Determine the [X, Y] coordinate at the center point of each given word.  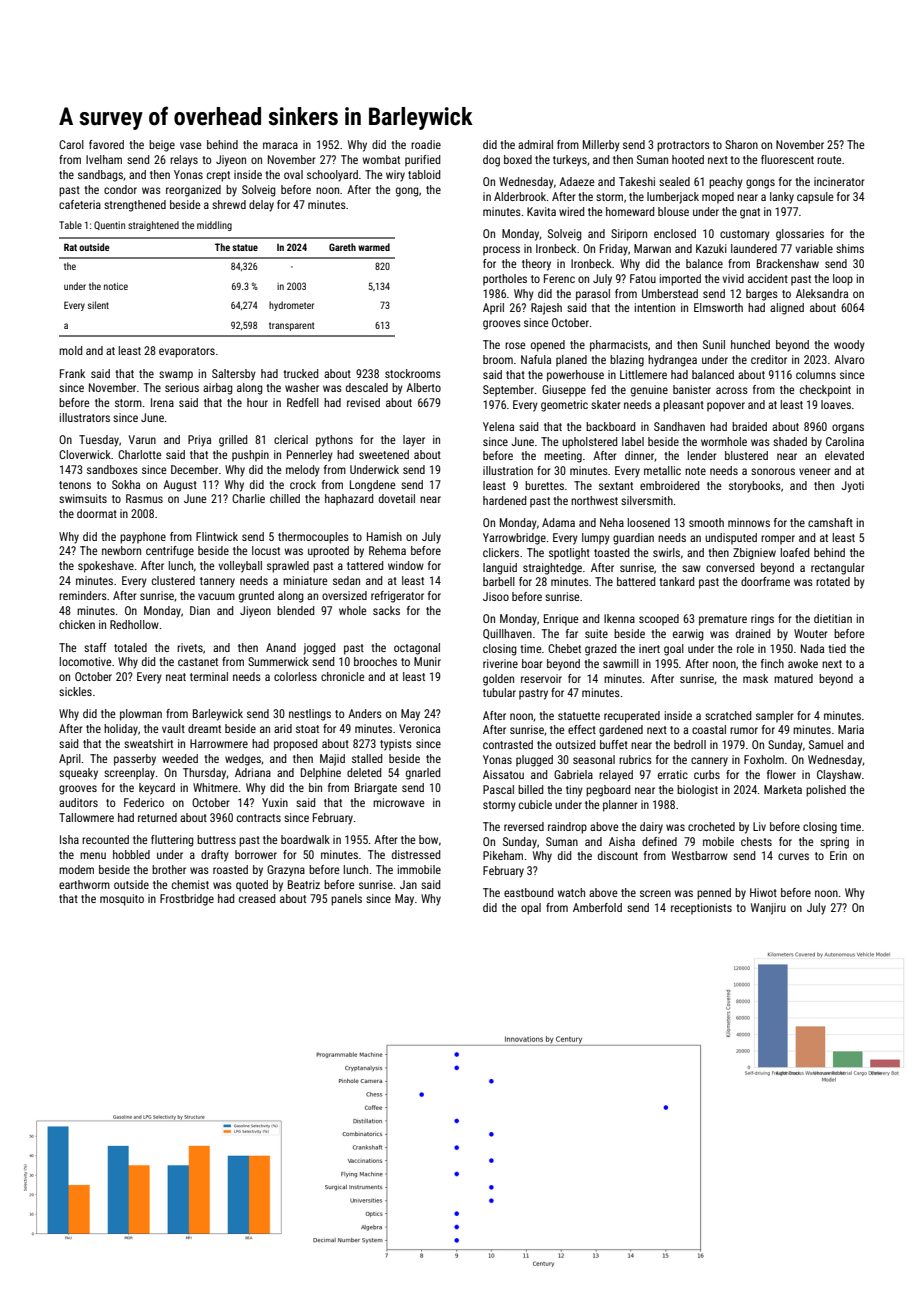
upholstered [589, 443]
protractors [683, 146]
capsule [815, 198]
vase [190, 145]
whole [352, 610]
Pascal [498, 789]
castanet [198, 662]
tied [837, 648]
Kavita [541, 211]
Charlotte [139, 454]
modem [76, 869]
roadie [426, 144]
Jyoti [852, 487]
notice [116, 286]
